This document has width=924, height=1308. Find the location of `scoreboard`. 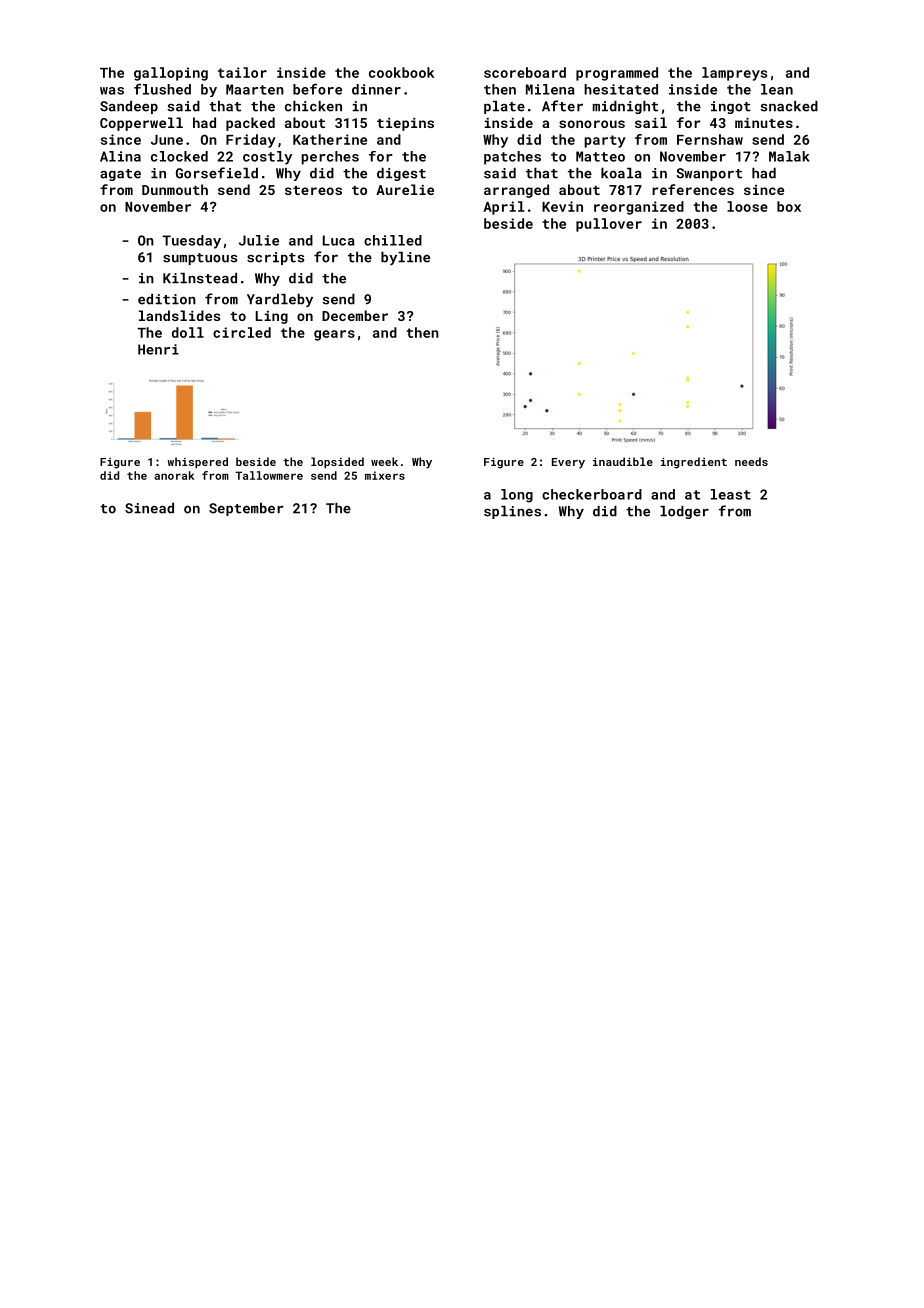

scoreboard is located at coordinates (525, 72).
